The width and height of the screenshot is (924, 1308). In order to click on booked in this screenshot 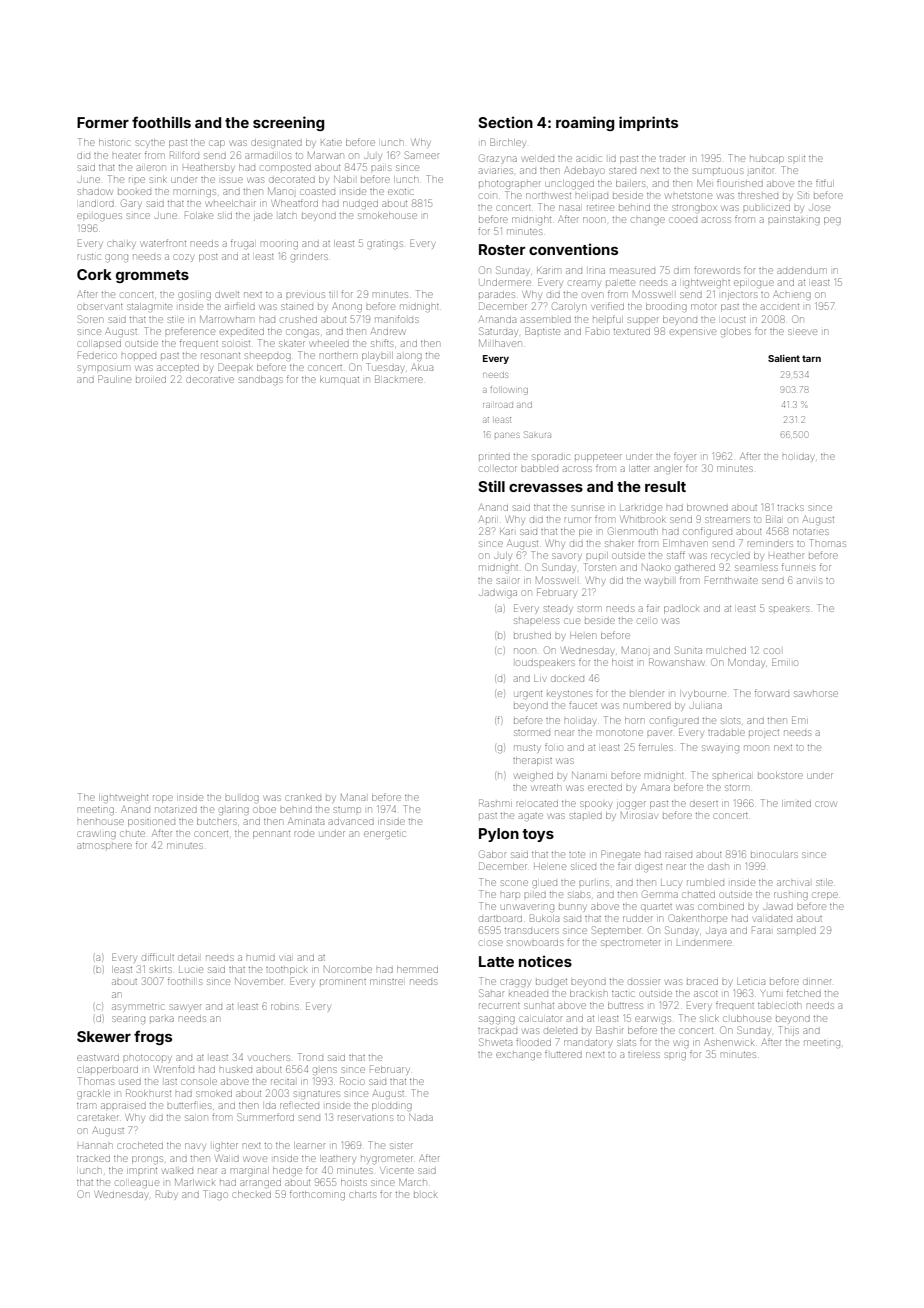, I will do `click(134, 192)`.
